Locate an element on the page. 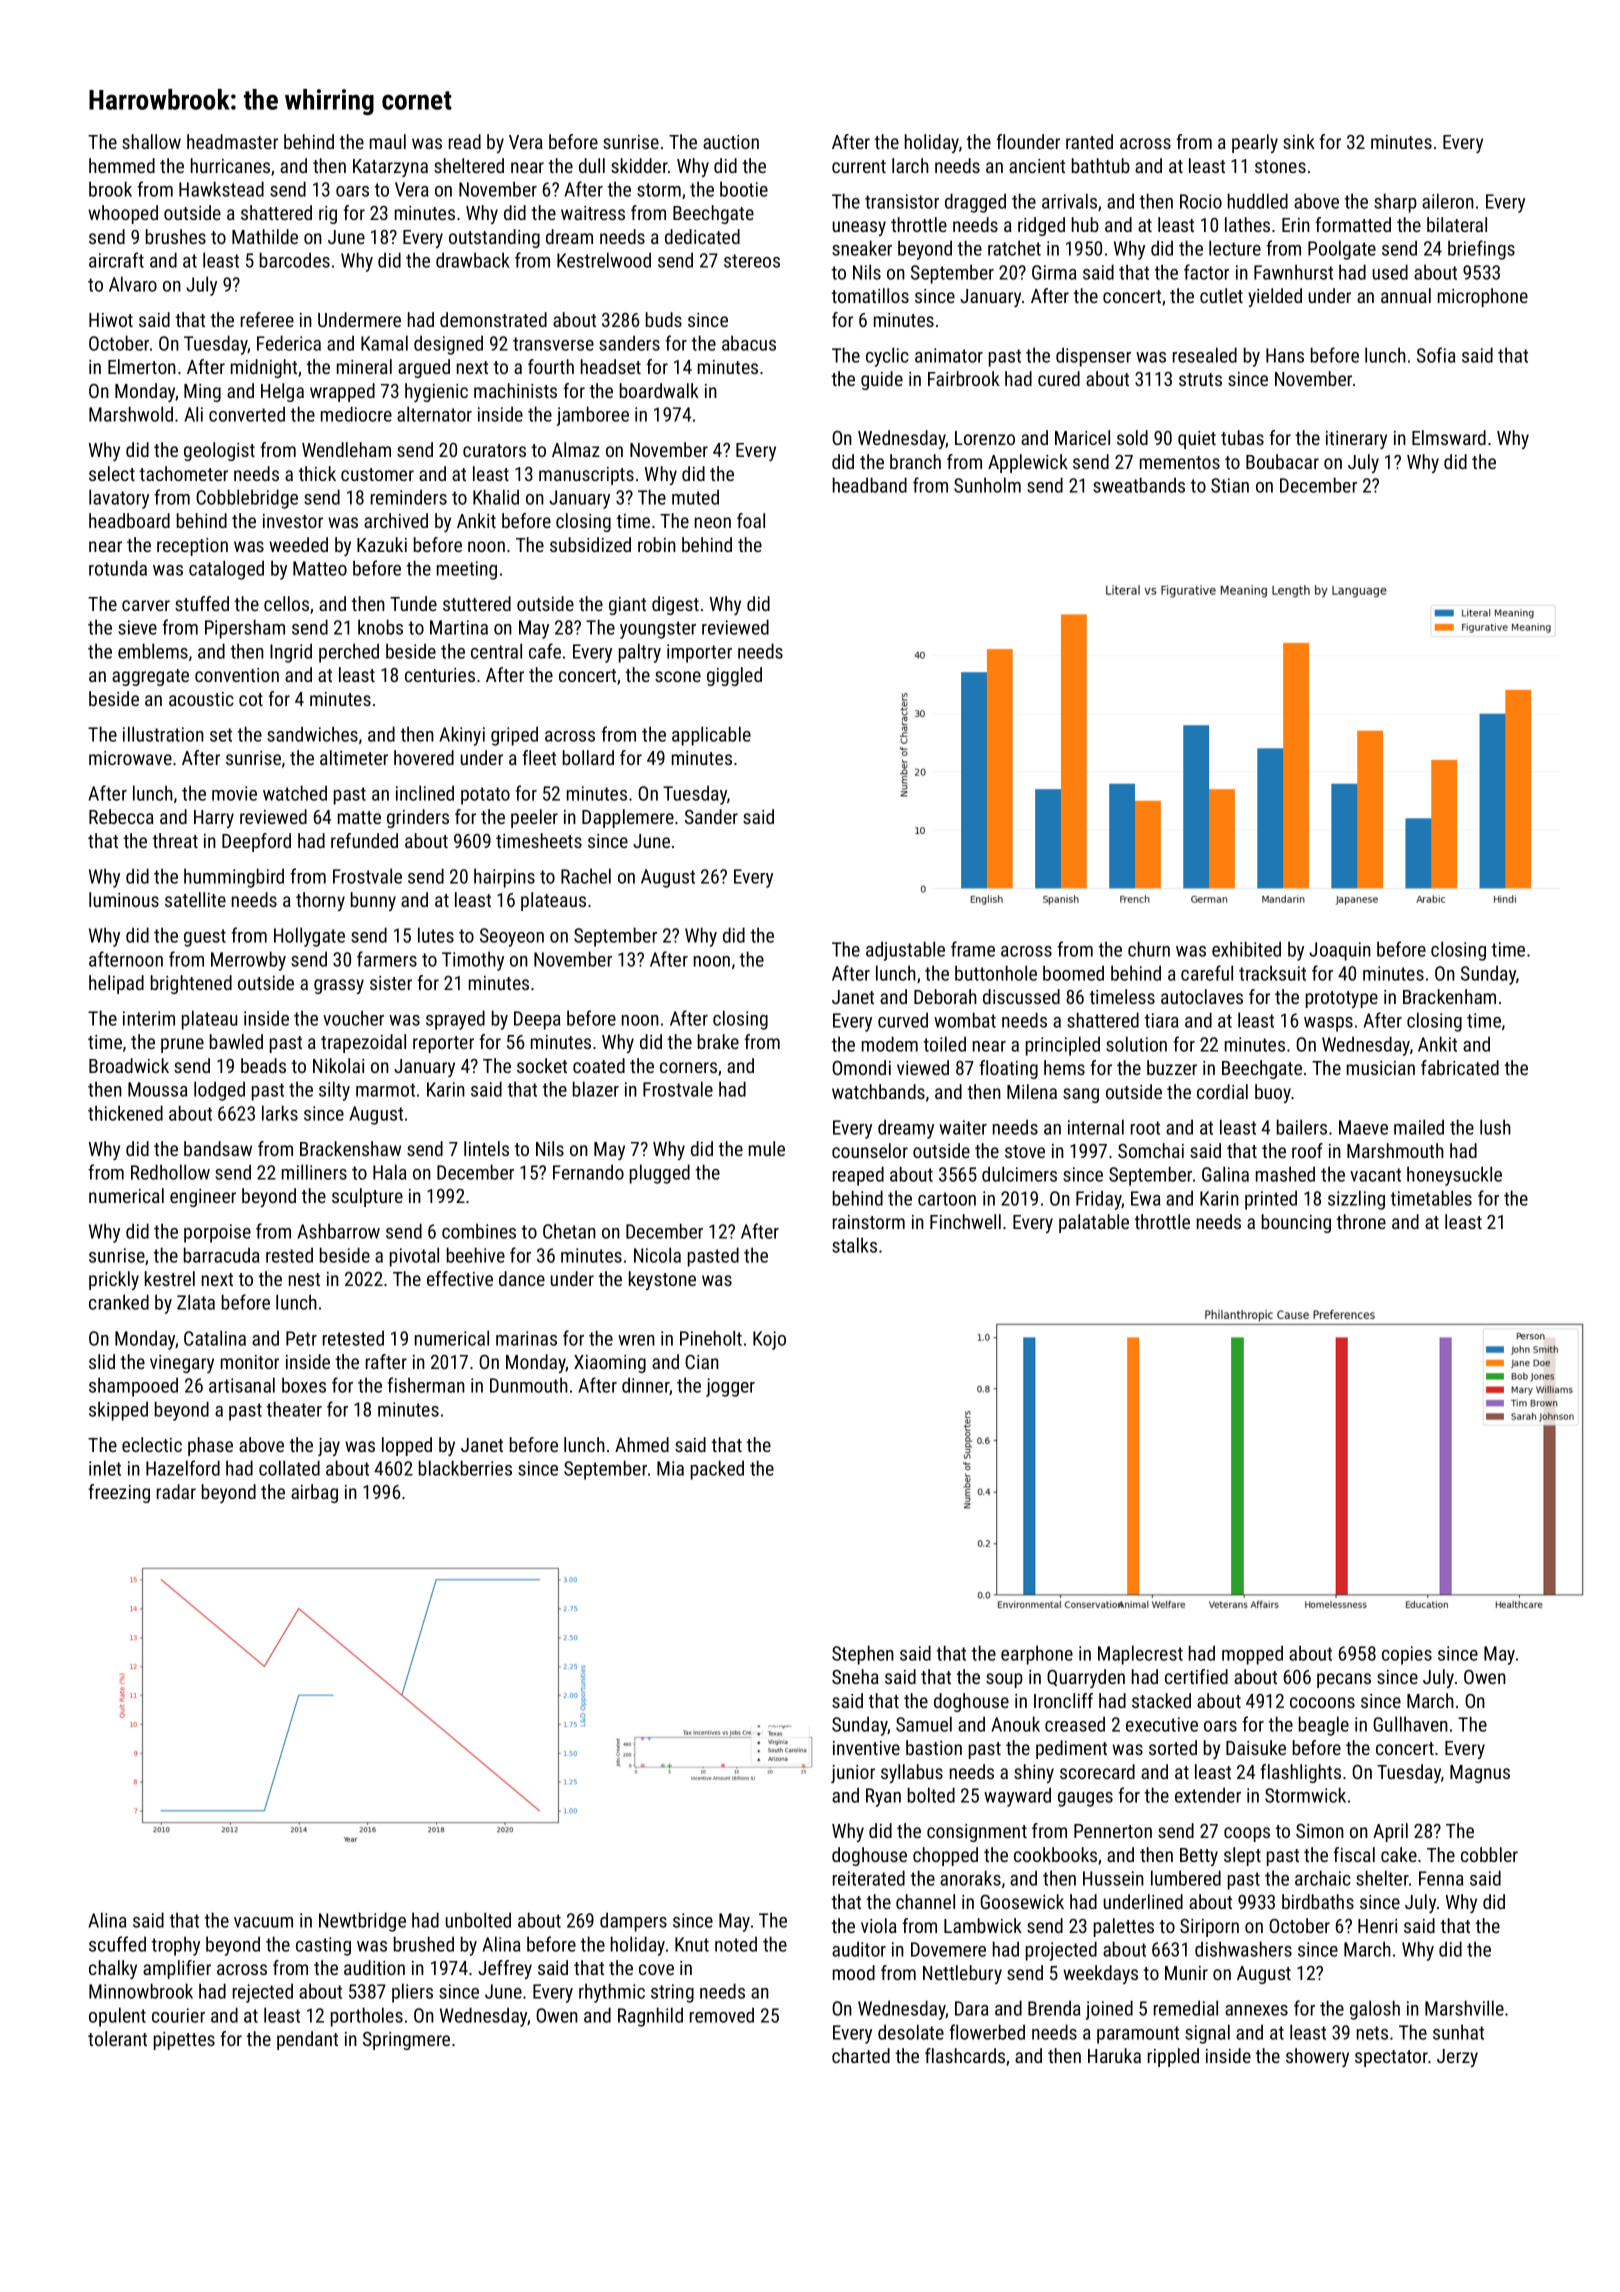  prototype is located at coordinates (1342, 999).
